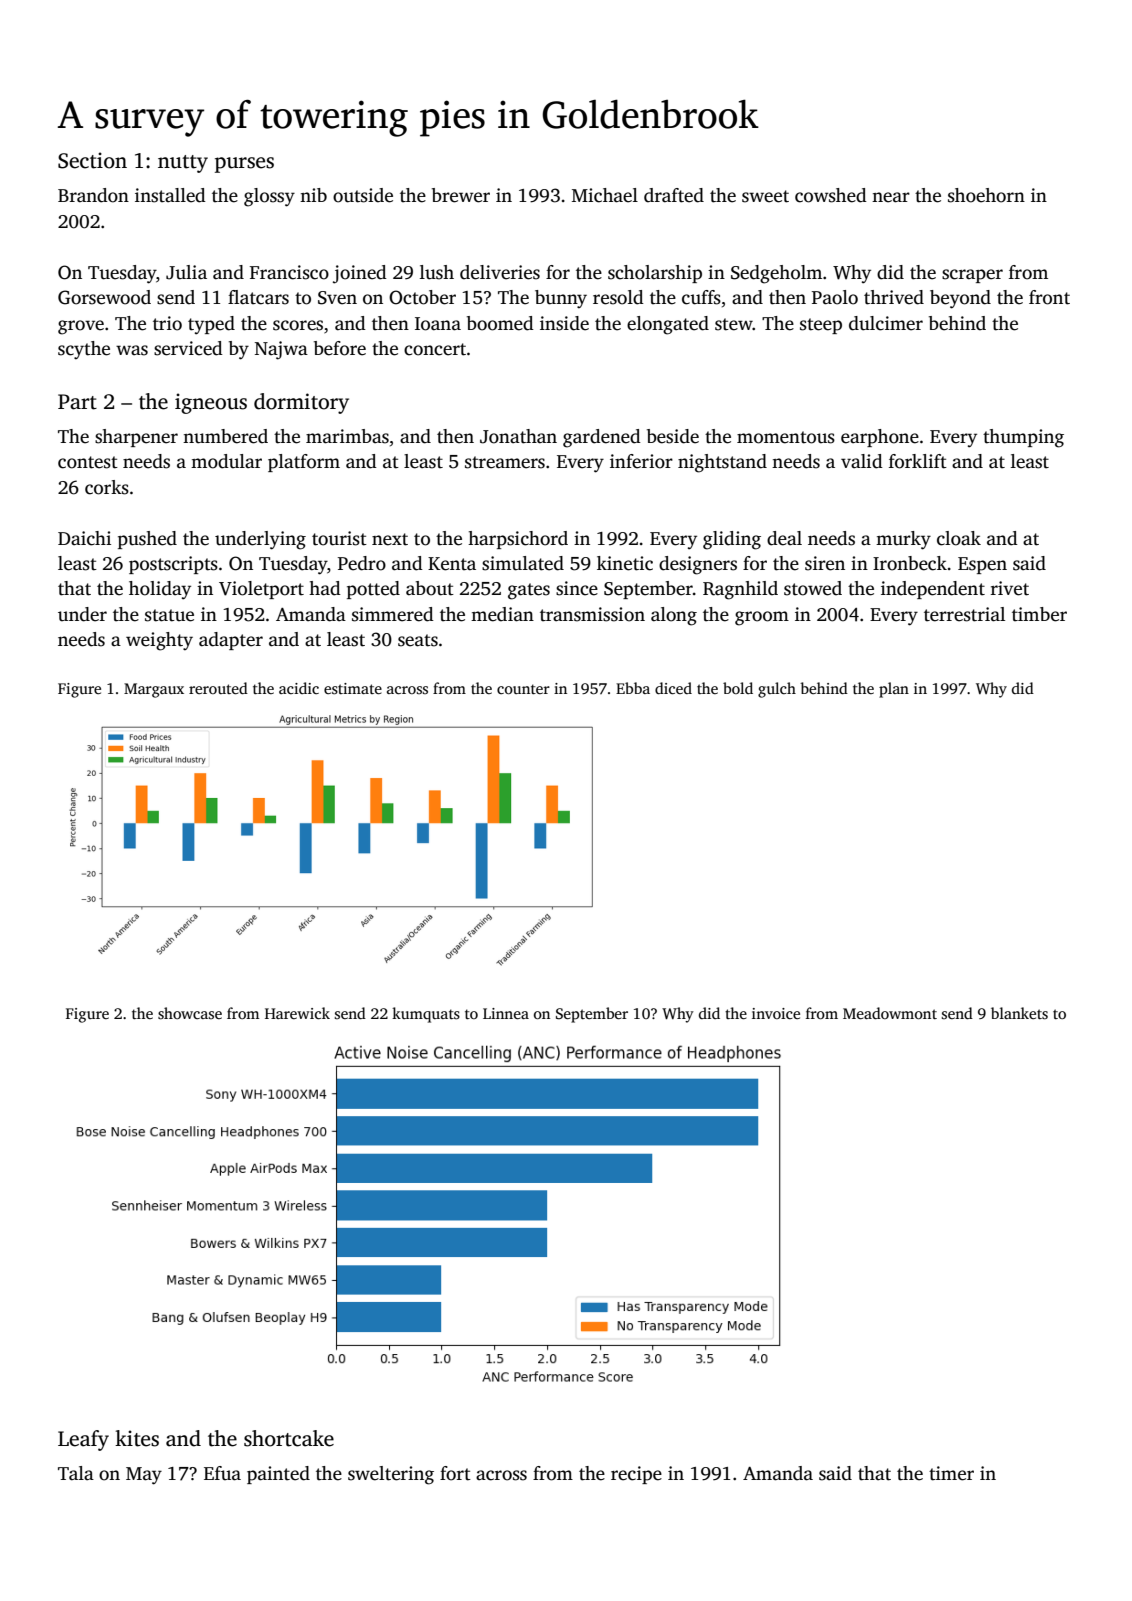 The image size is (1132, 1601). What do you see at coordinates (561, 299) in the screenshot?
I see `bunny` at bounding box center [561, 299].
